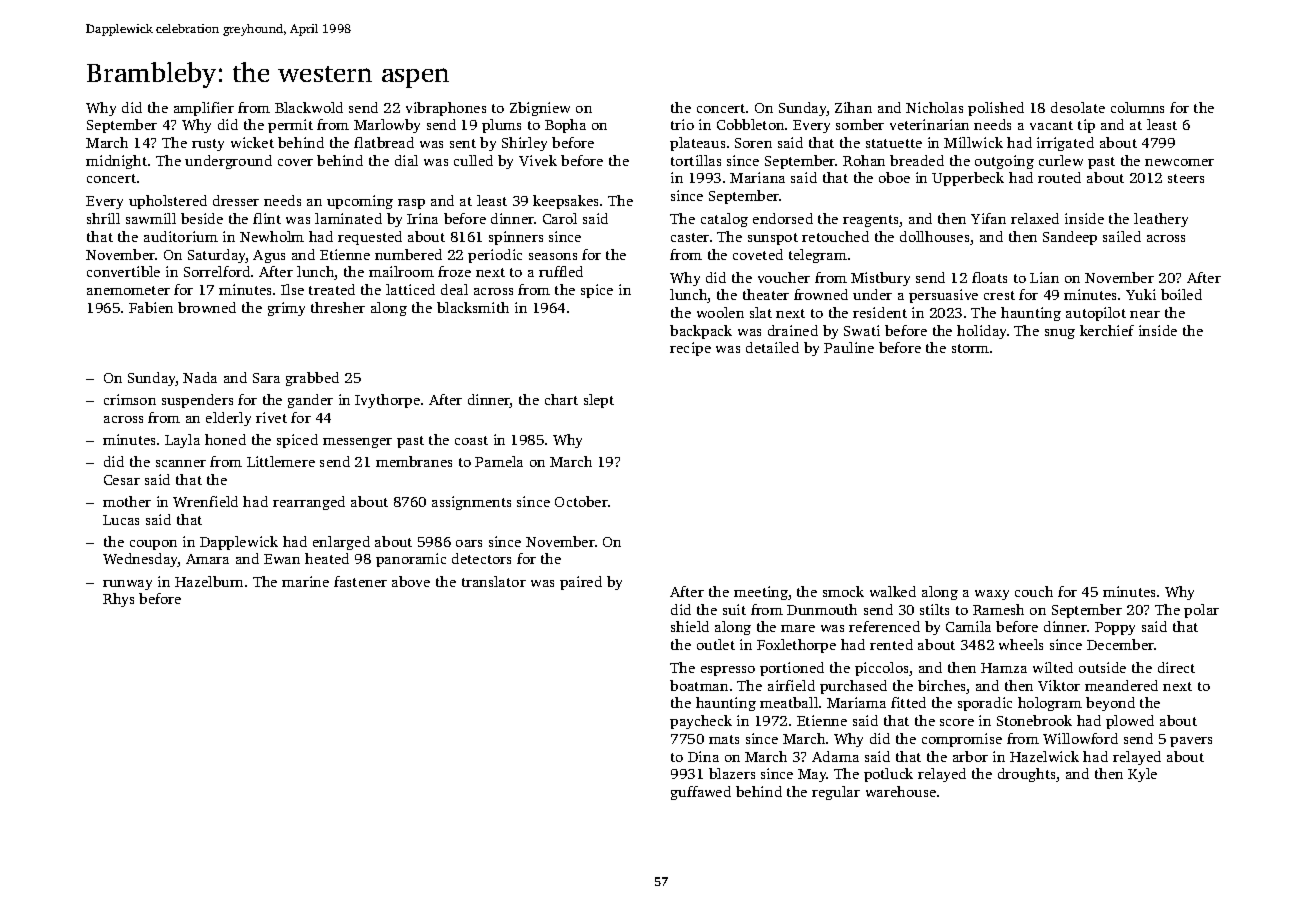 Image resolution: width=1308 pixels, height=924 pixels. Describe the element at coordinates (401, 271) in the page. I see `mailroom` at that location.
